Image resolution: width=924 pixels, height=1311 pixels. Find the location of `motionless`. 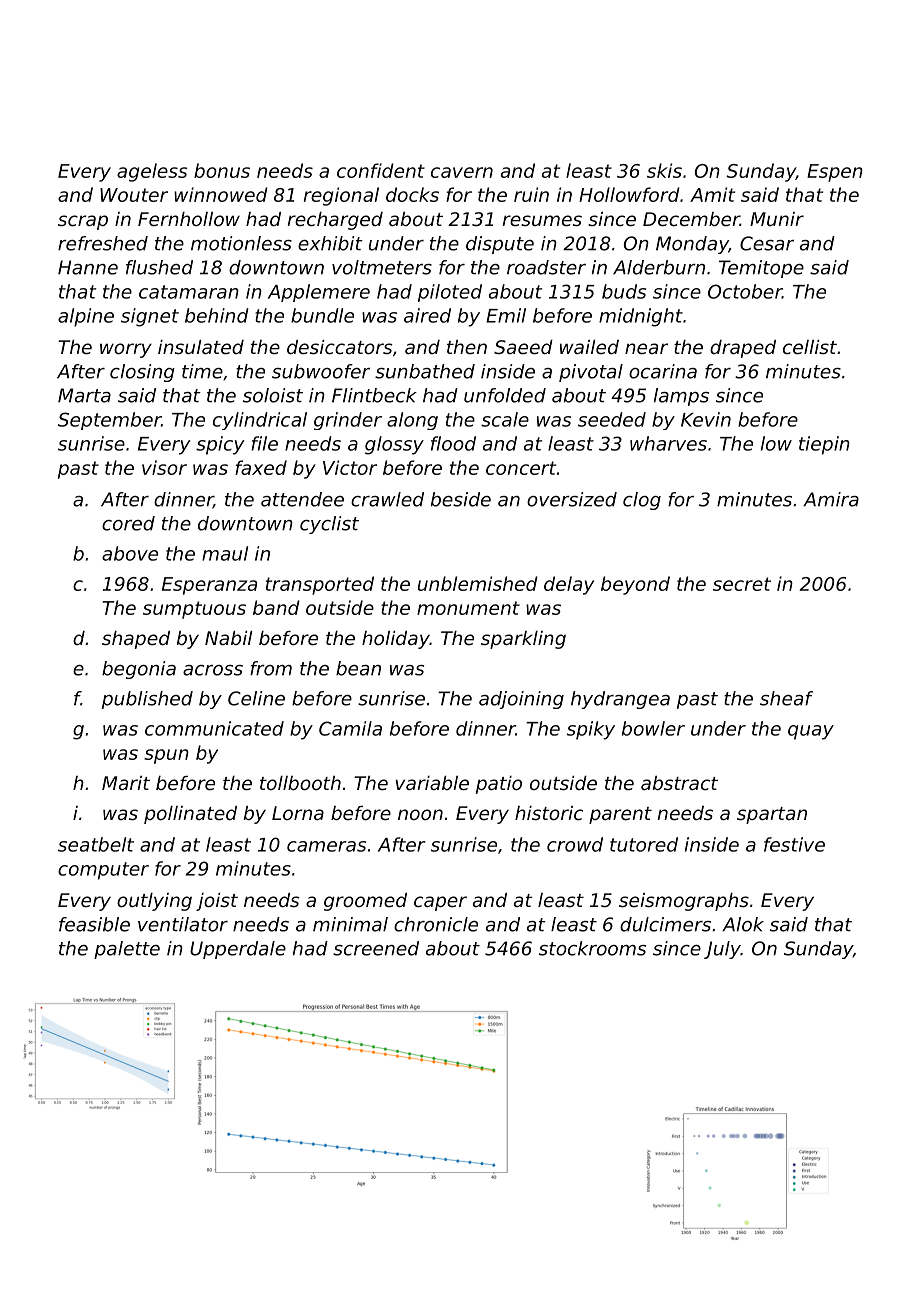

motionless is located at coordinates (241, 243).
